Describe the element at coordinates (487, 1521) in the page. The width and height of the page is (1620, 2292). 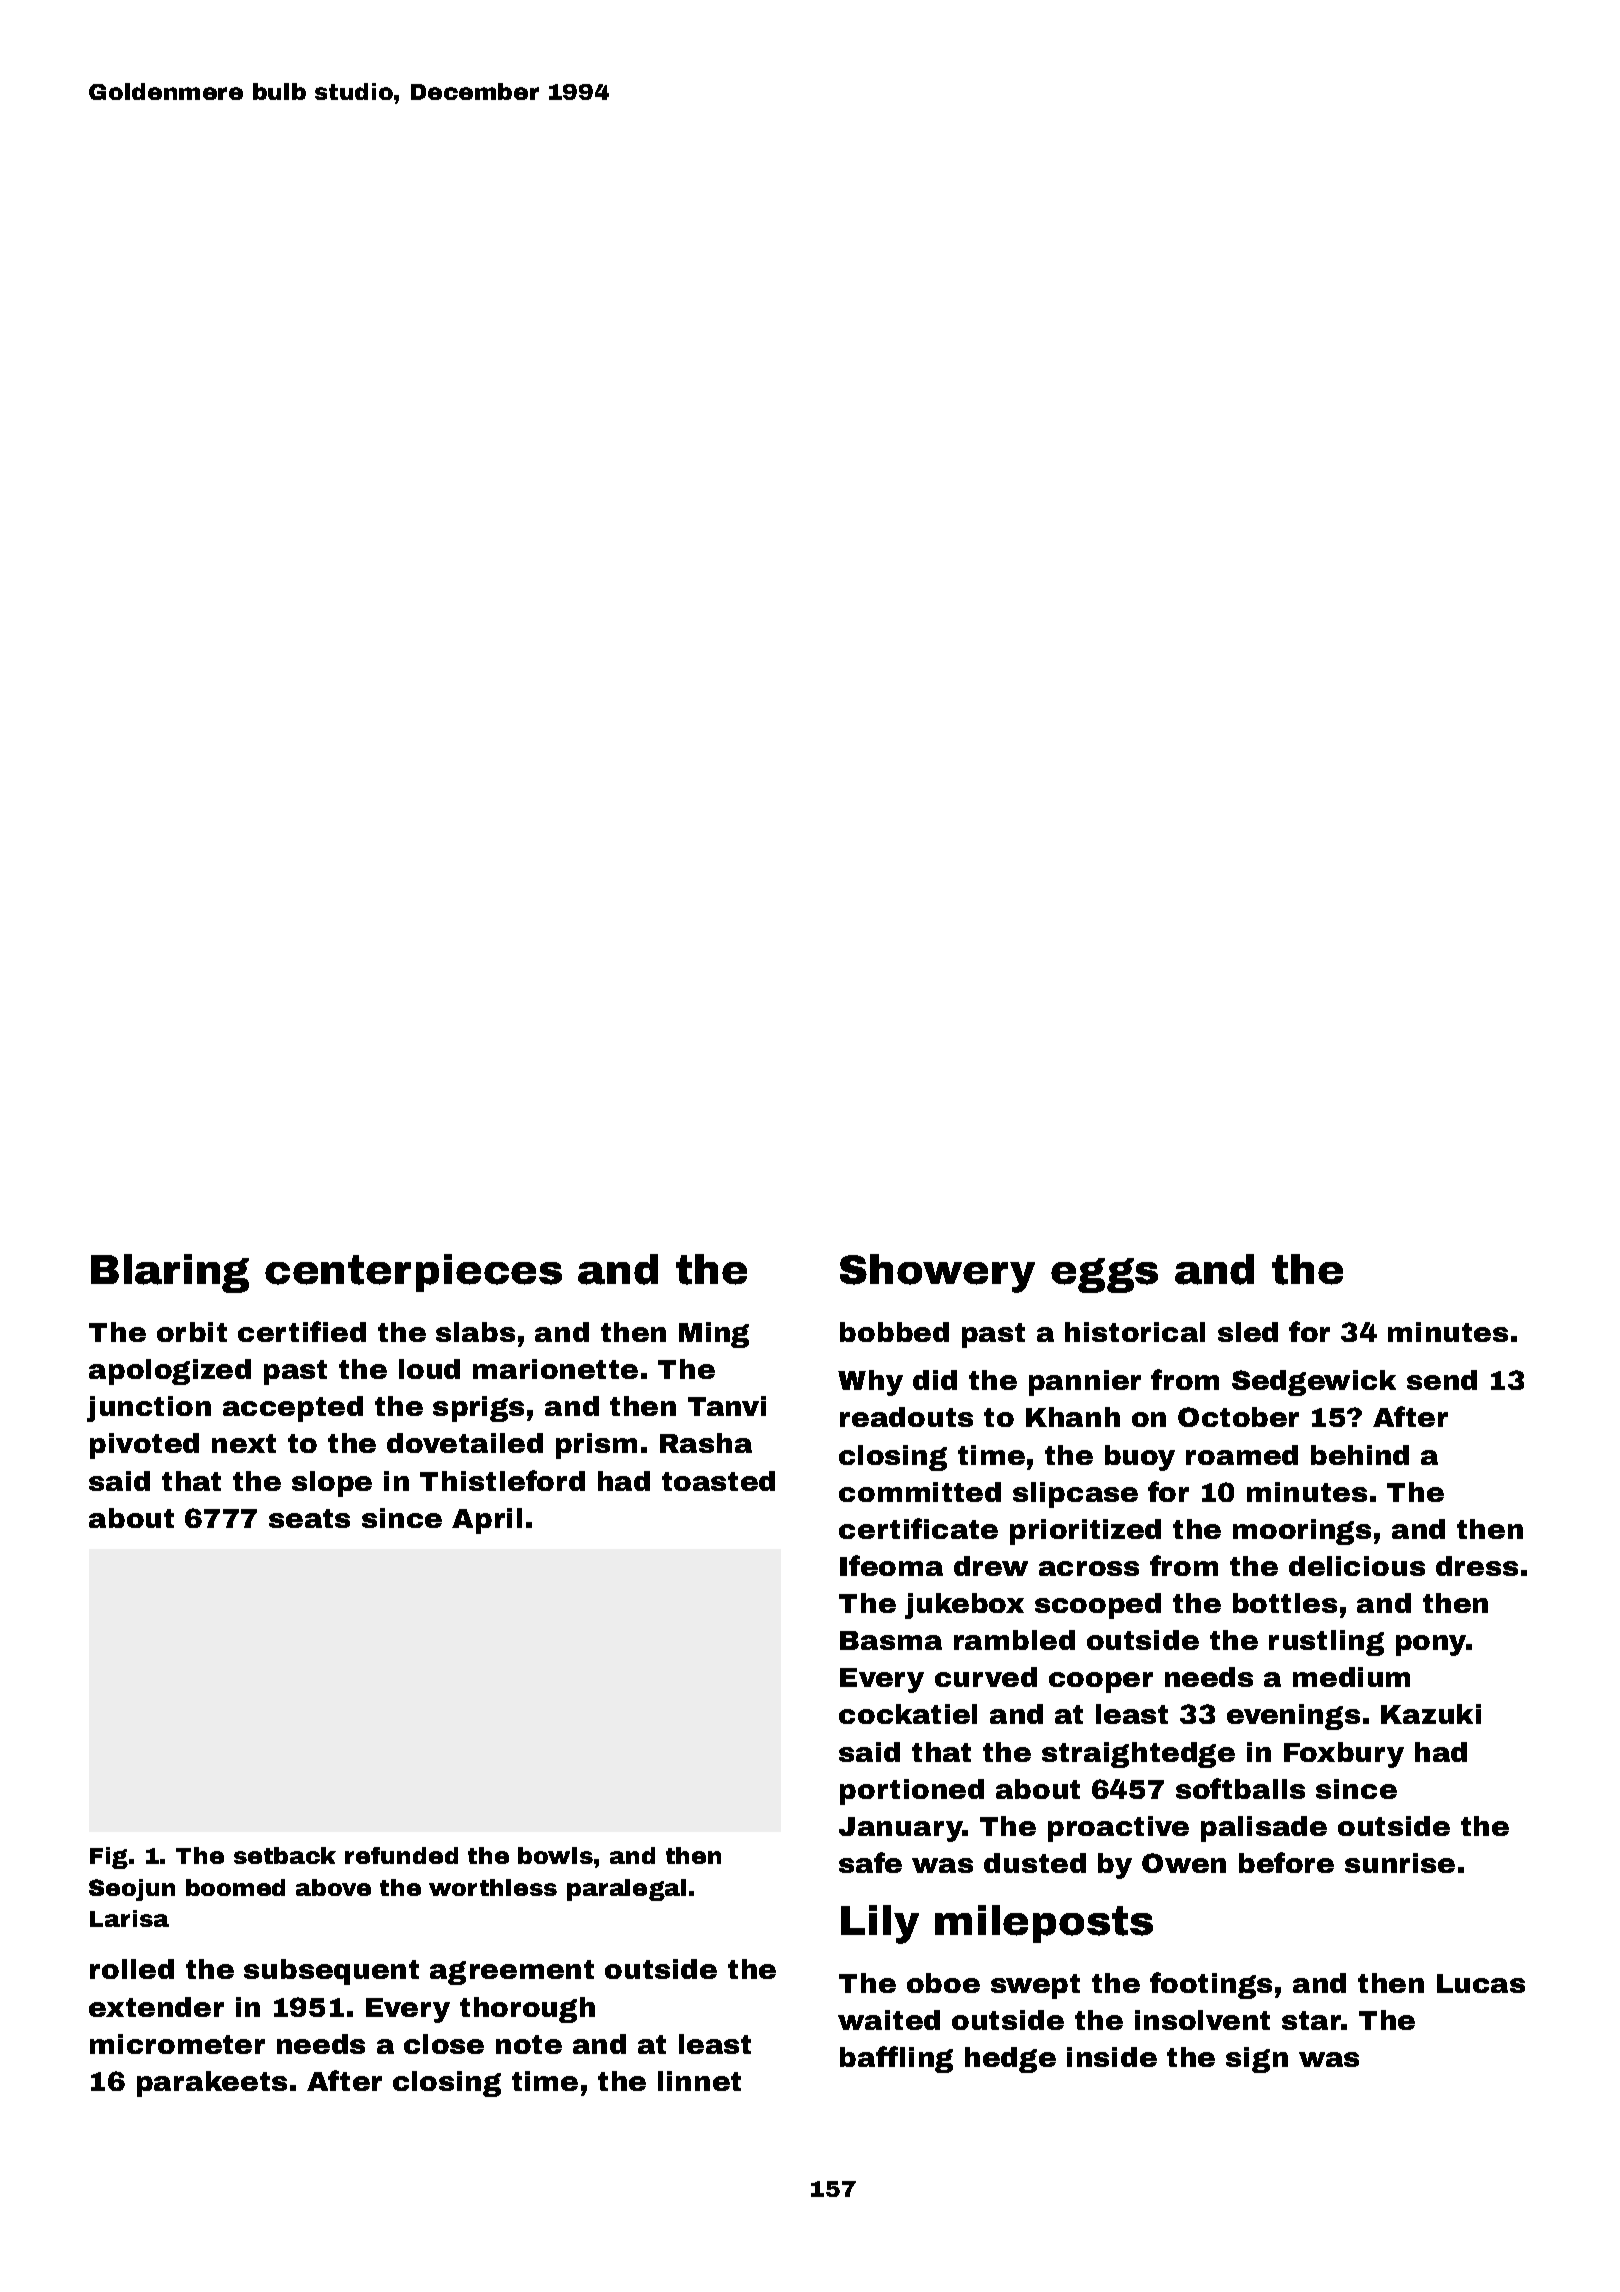
I see `April` at that location.
